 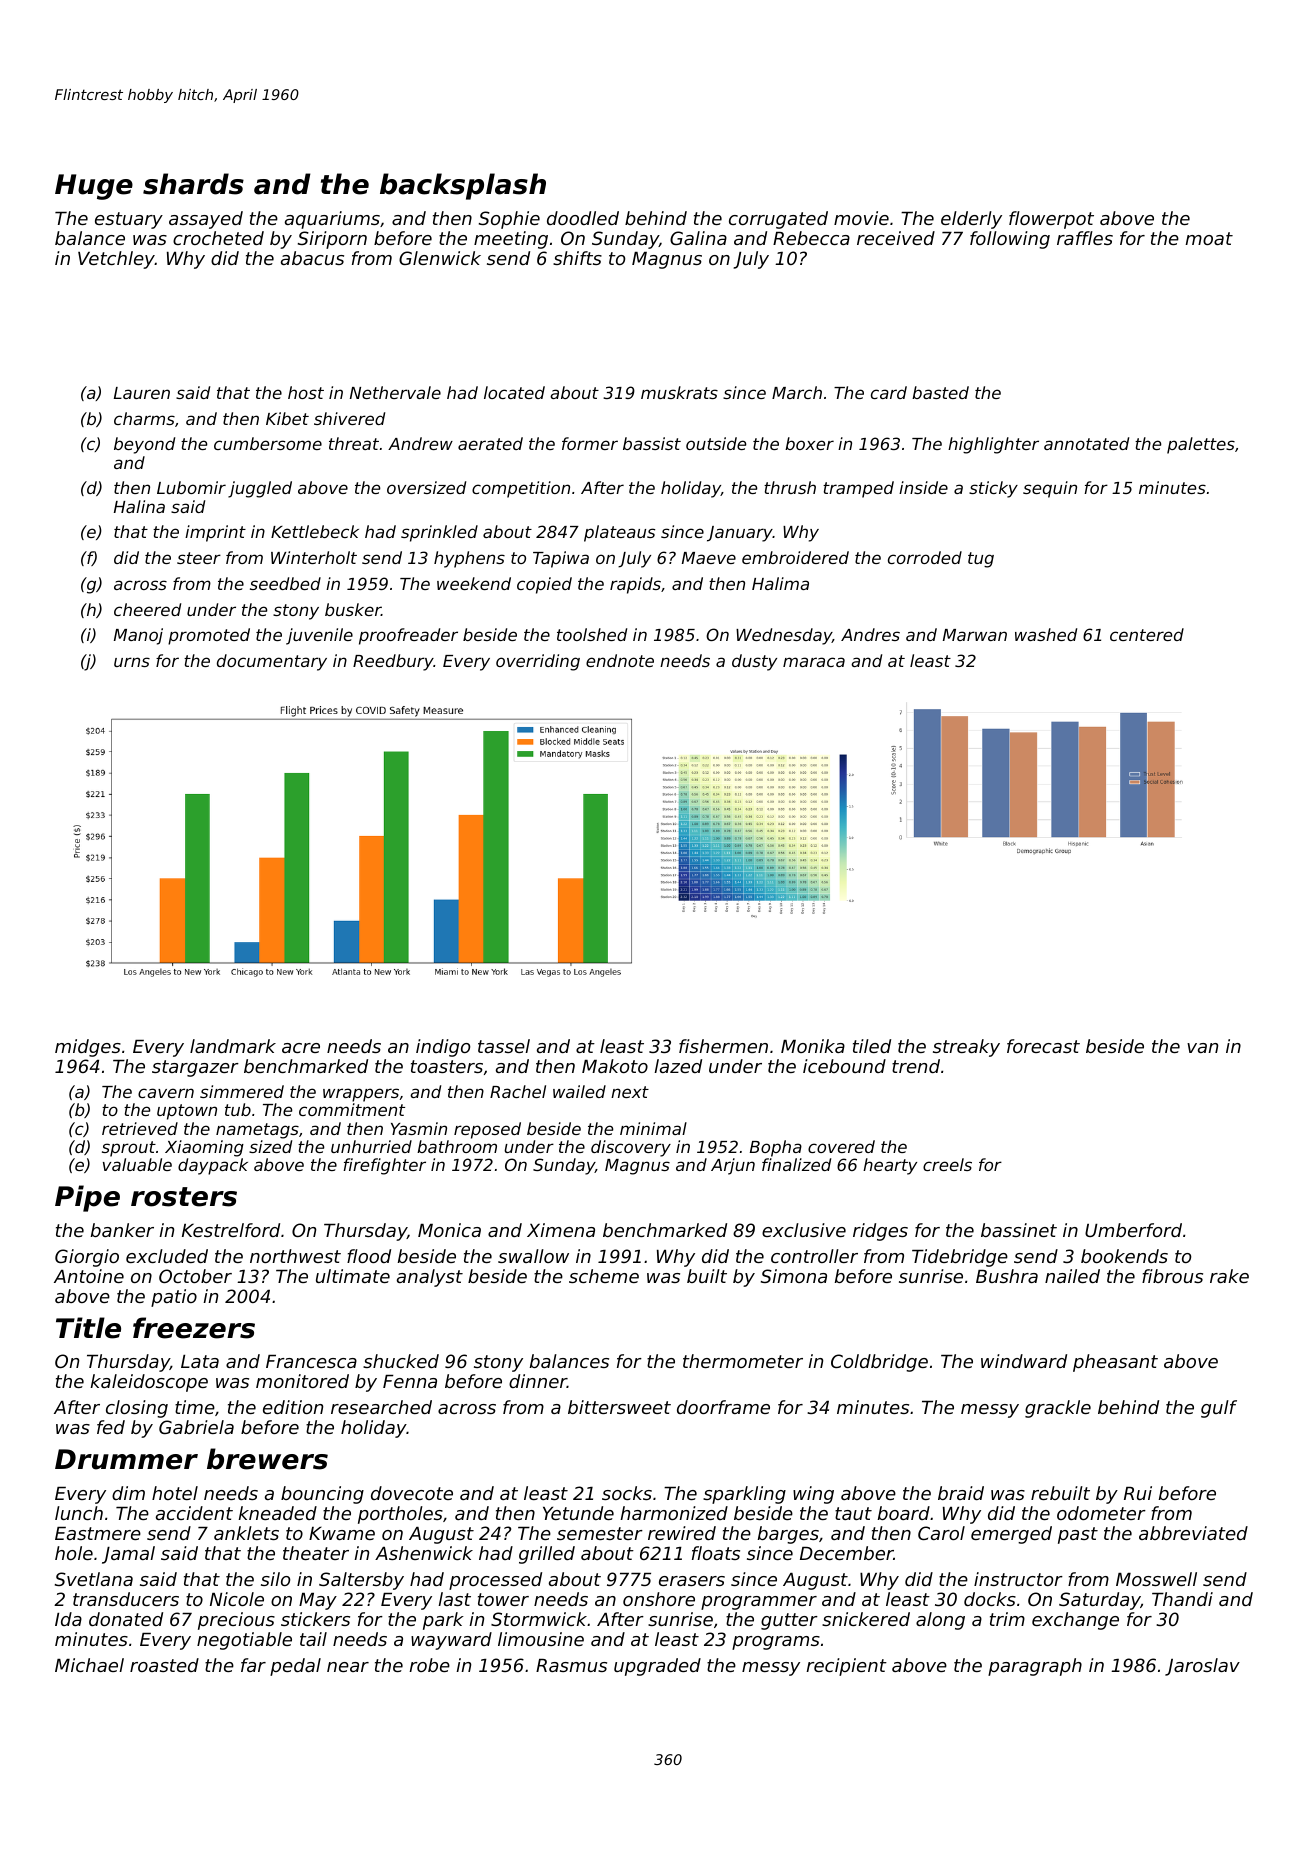 I want to click on Bopha, so click(x=776, y=1148).
